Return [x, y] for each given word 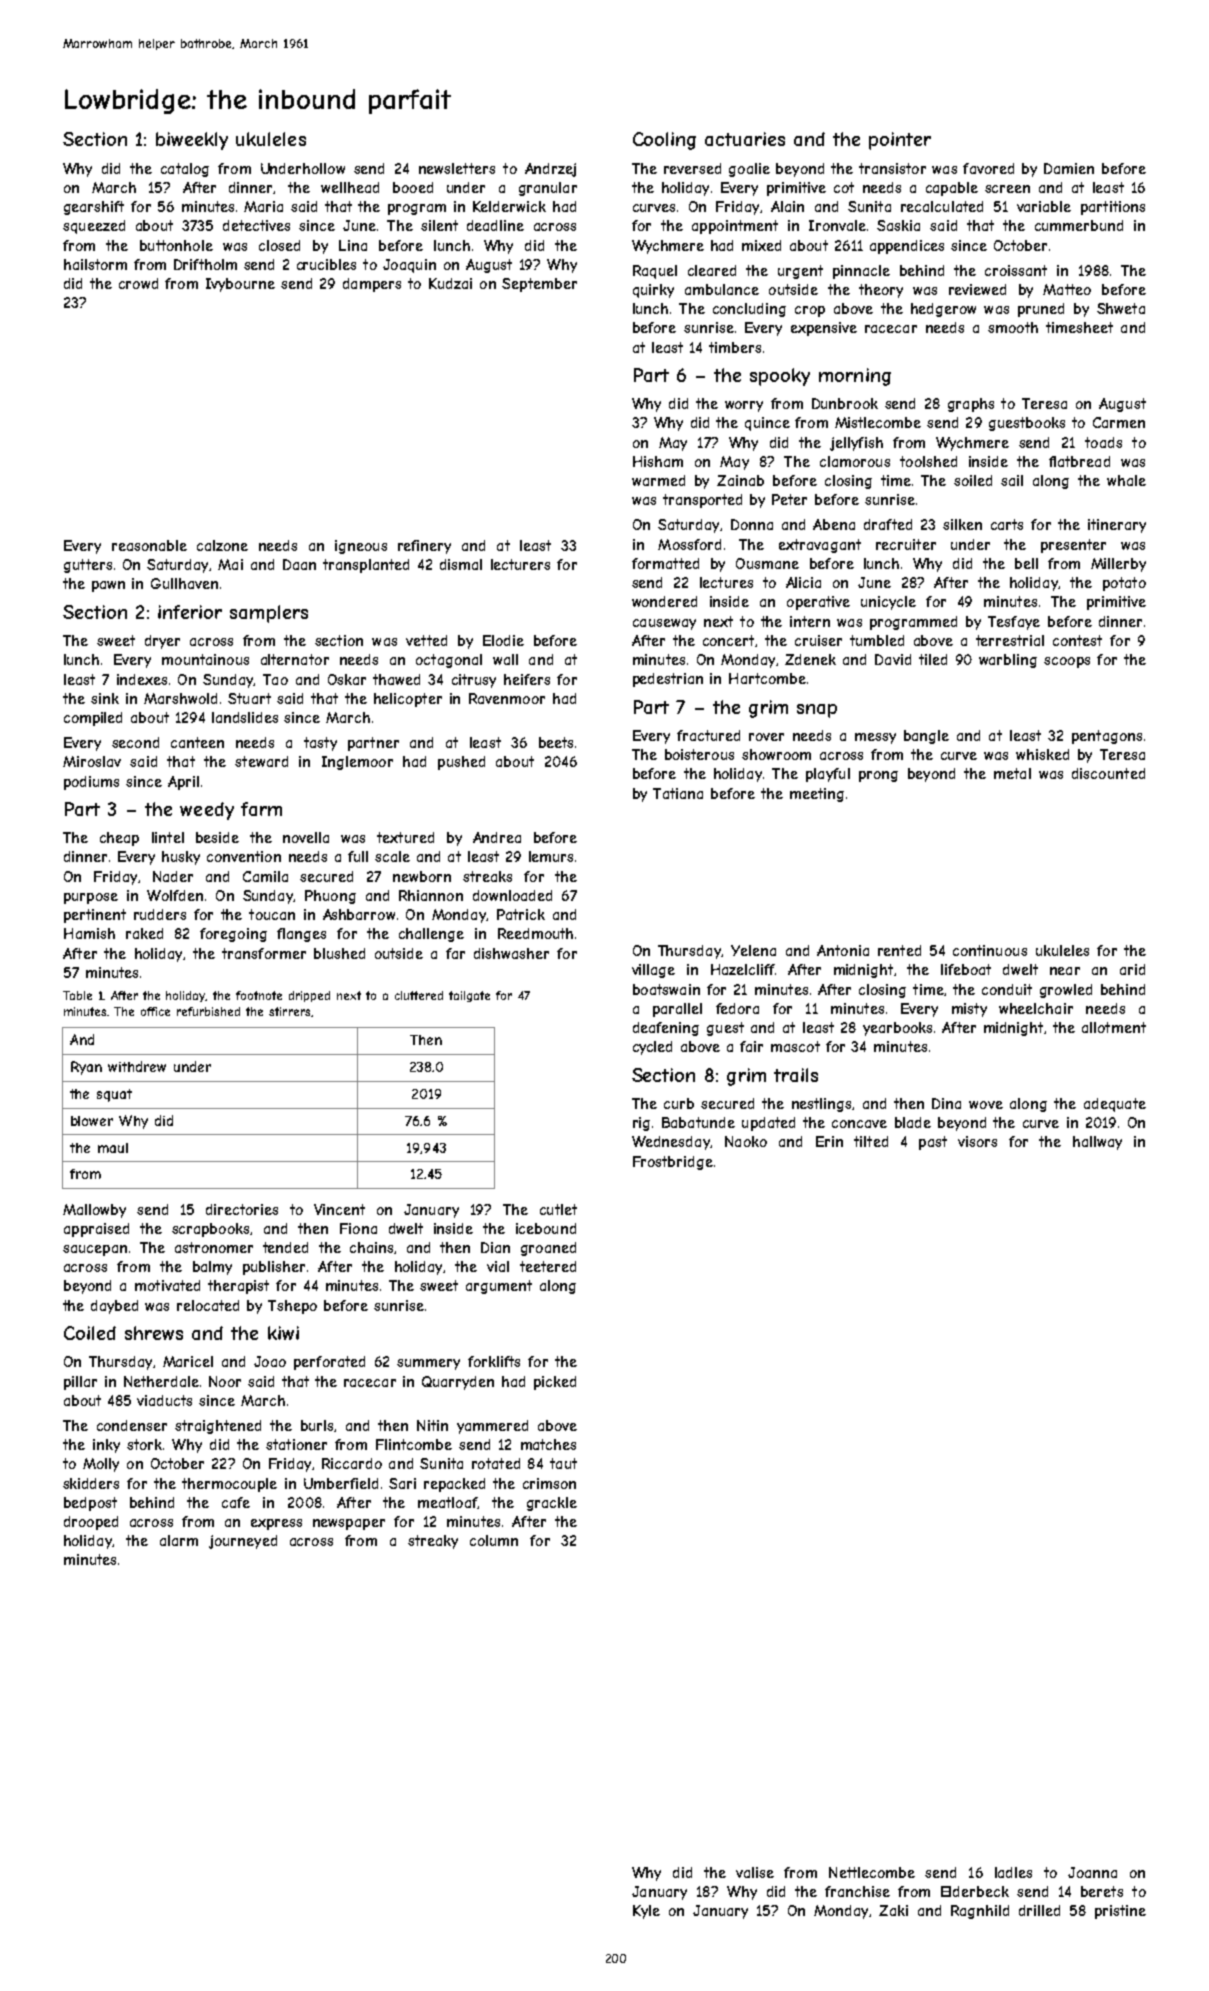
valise [755, 1872]
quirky [653, 291]
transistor [892, 168]
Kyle [646, 1912]
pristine [1120, 1912]
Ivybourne [240, 285]
